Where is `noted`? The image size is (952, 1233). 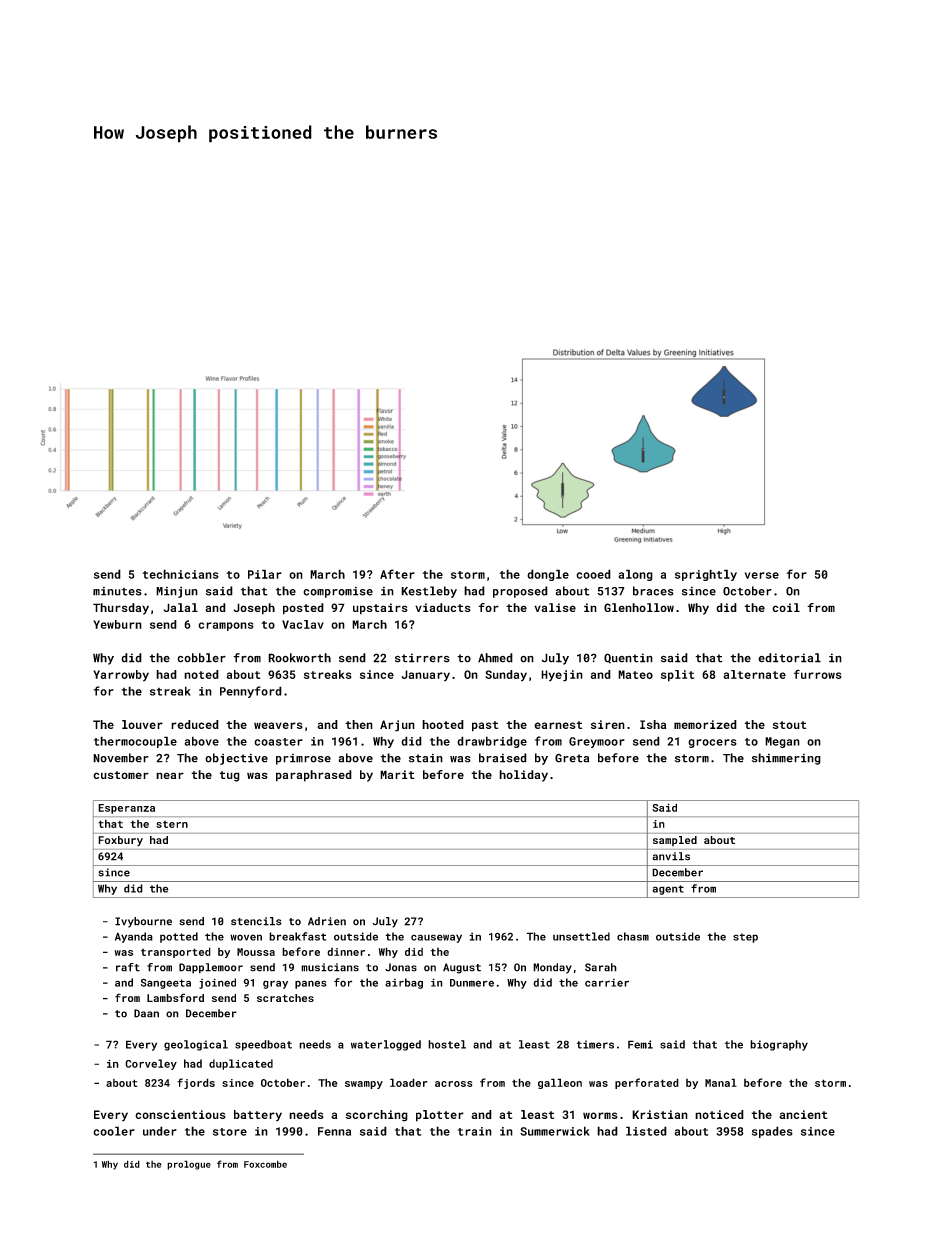
noted is located at coordinates (201, 674).
